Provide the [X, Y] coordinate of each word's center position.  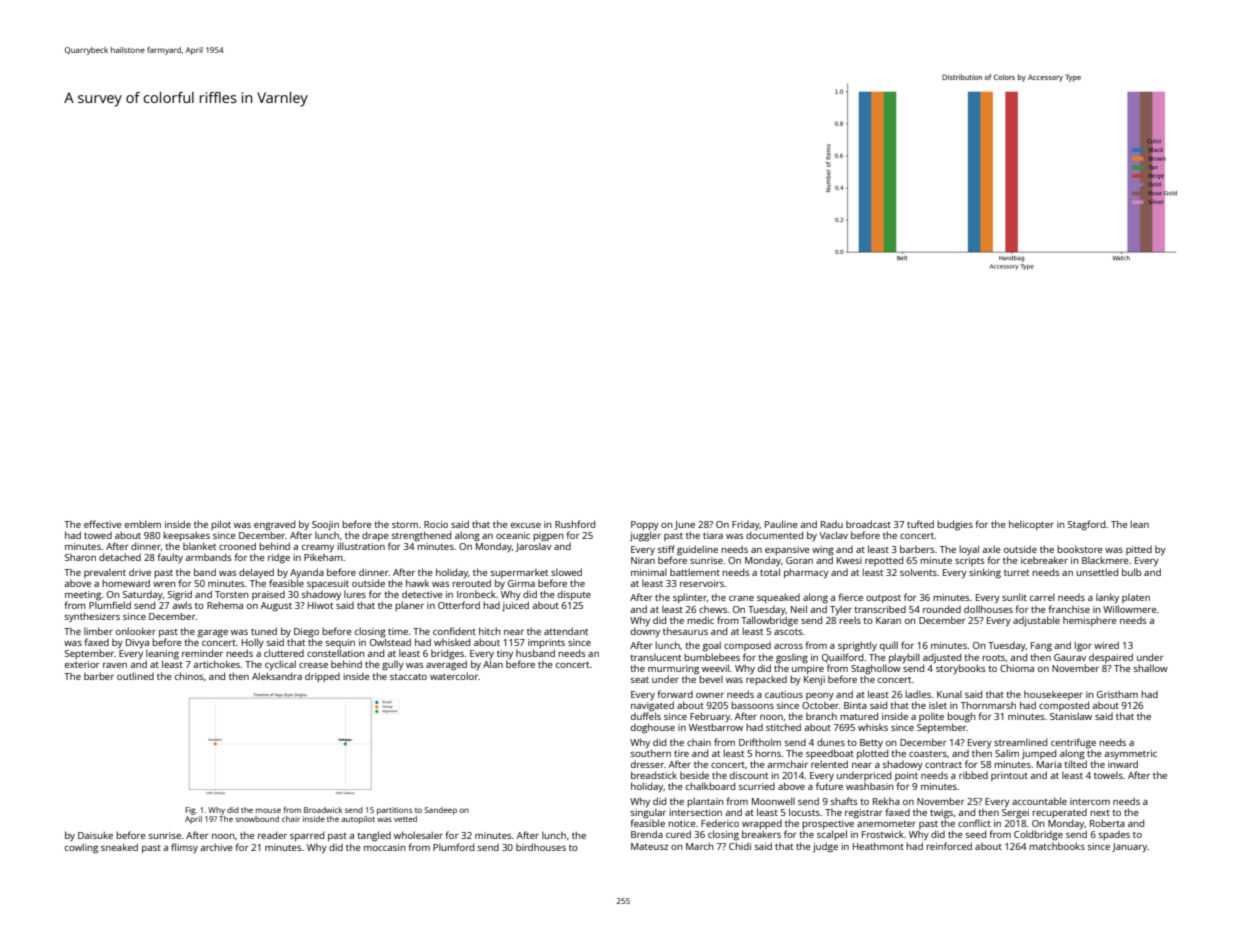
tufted [920, 524]
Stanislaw [1071, 716]
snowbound [257, 819]
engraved [274, 525]
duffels [646, 716]
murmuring [673, 670]
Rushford [575, 524]
